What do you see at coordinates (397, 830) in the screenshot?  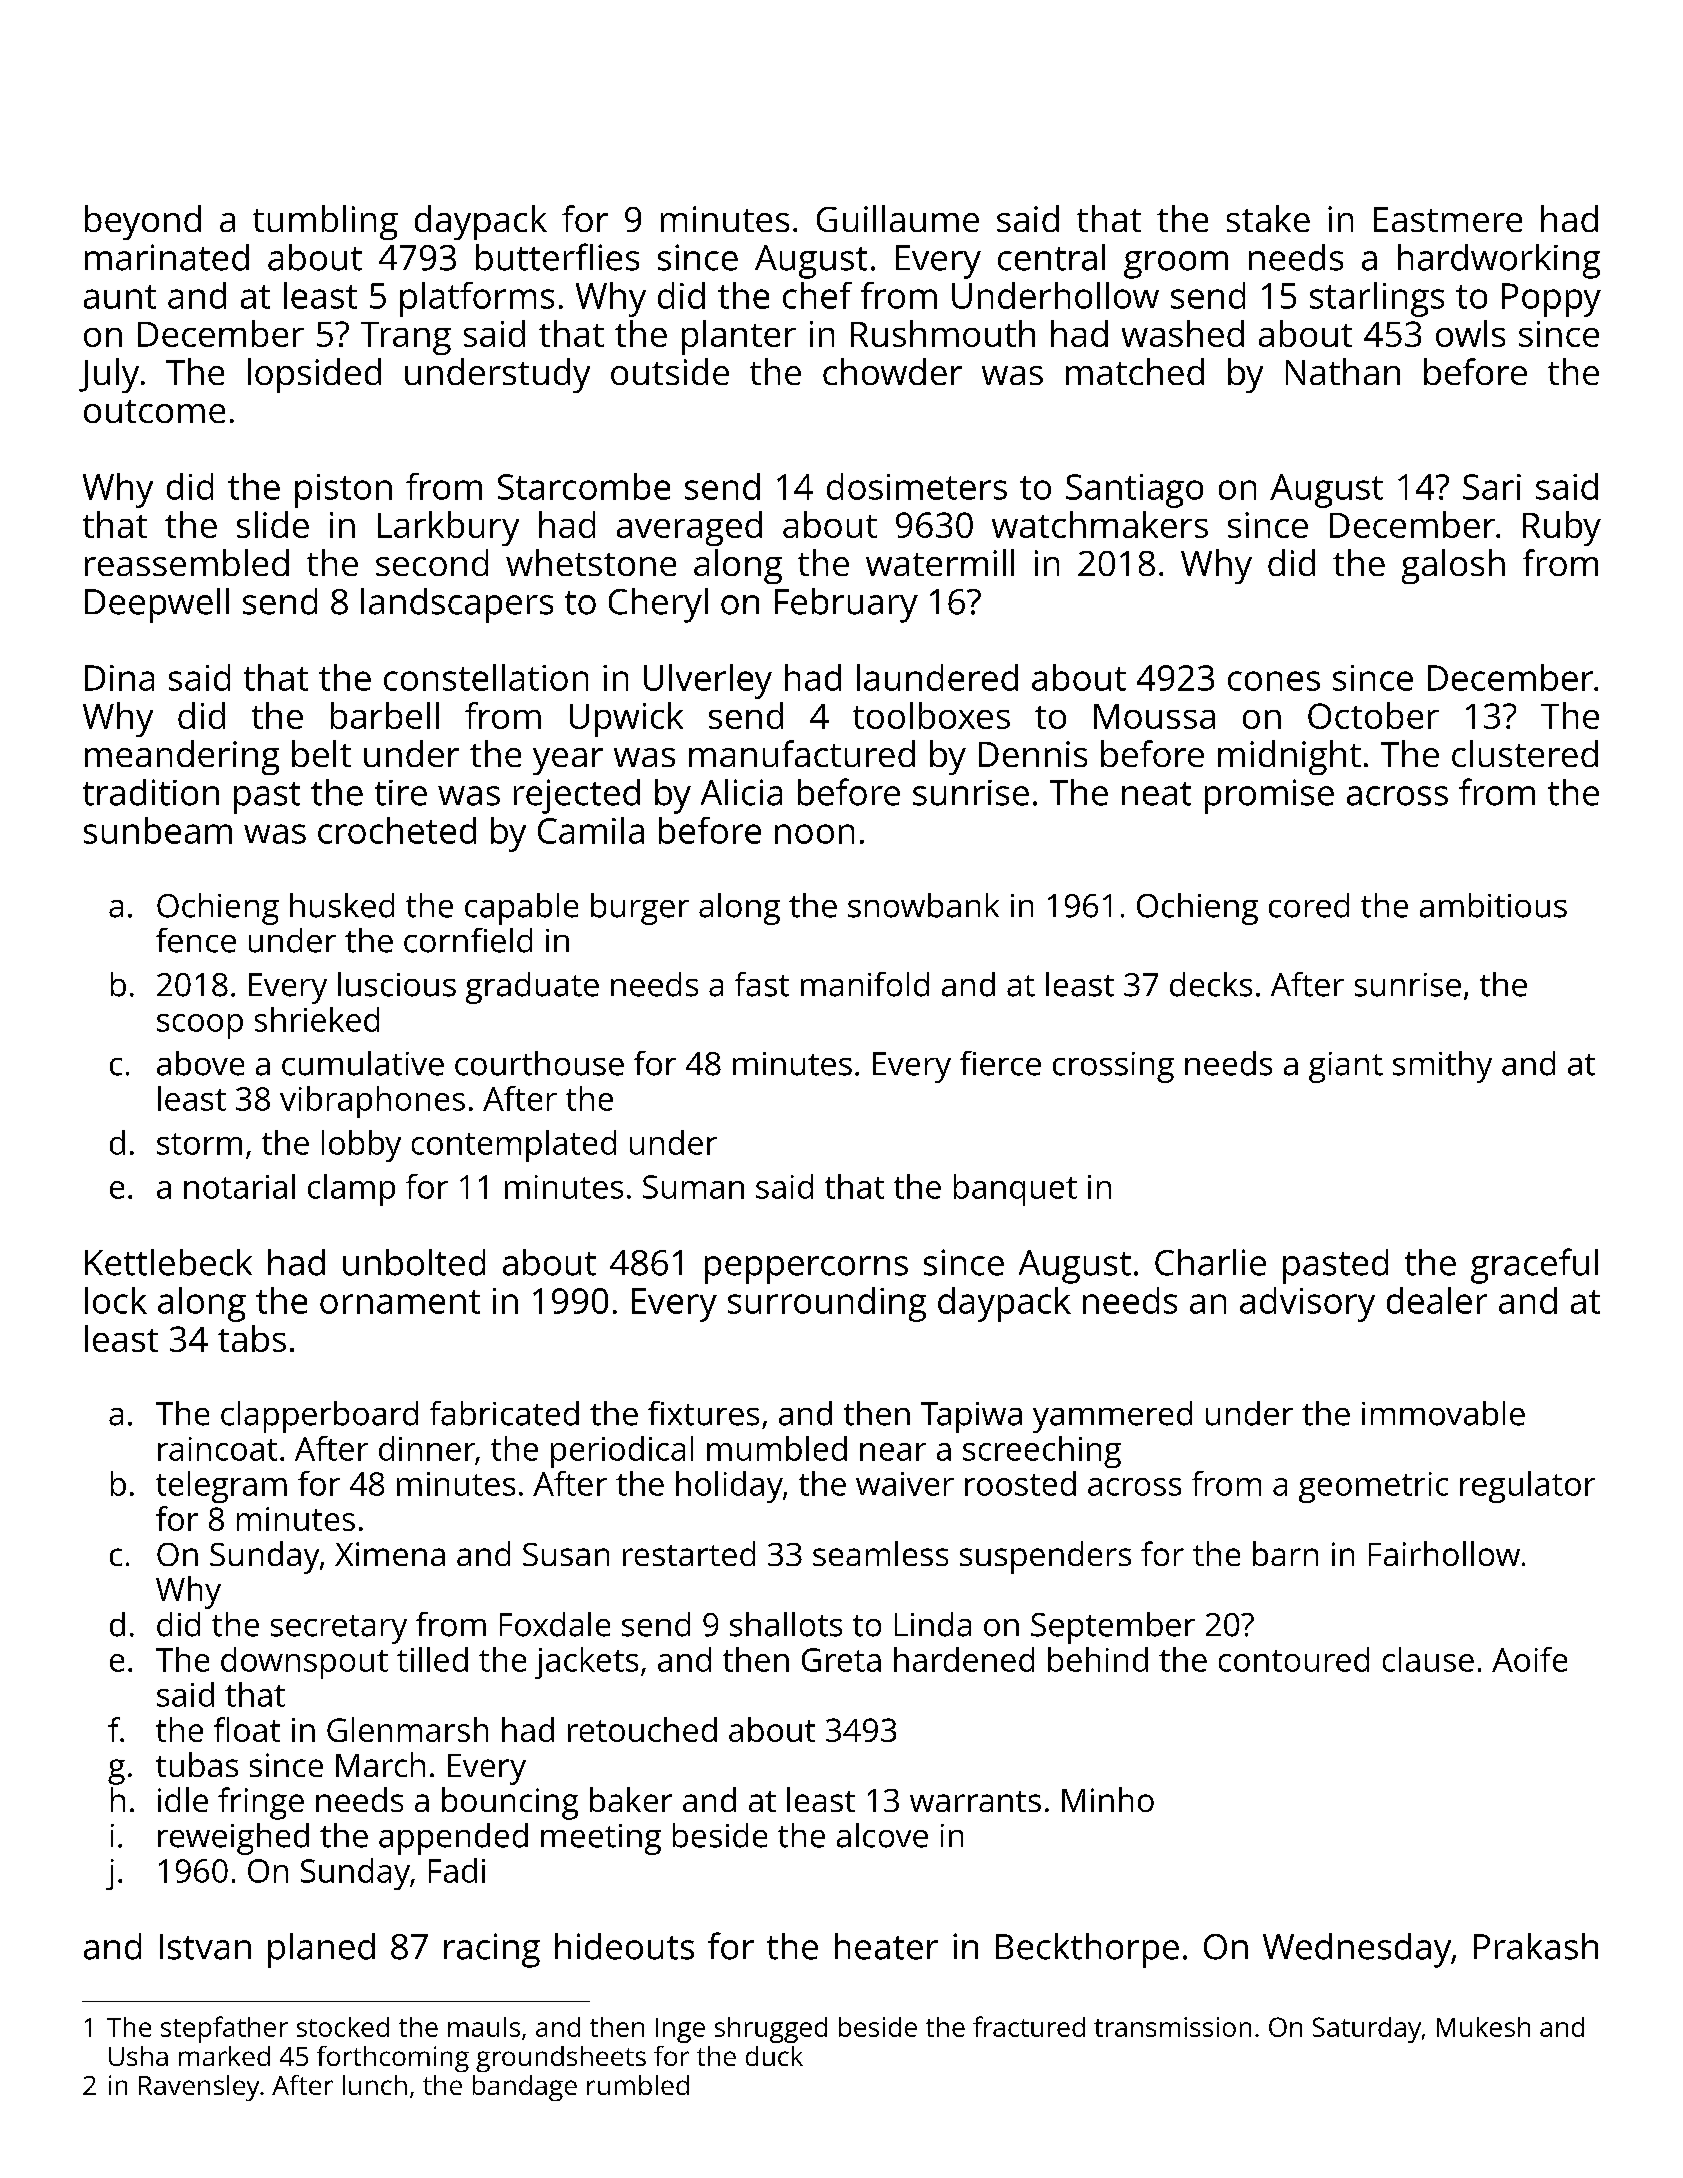 I see `crocheted` at bounding box center [397, 830].
